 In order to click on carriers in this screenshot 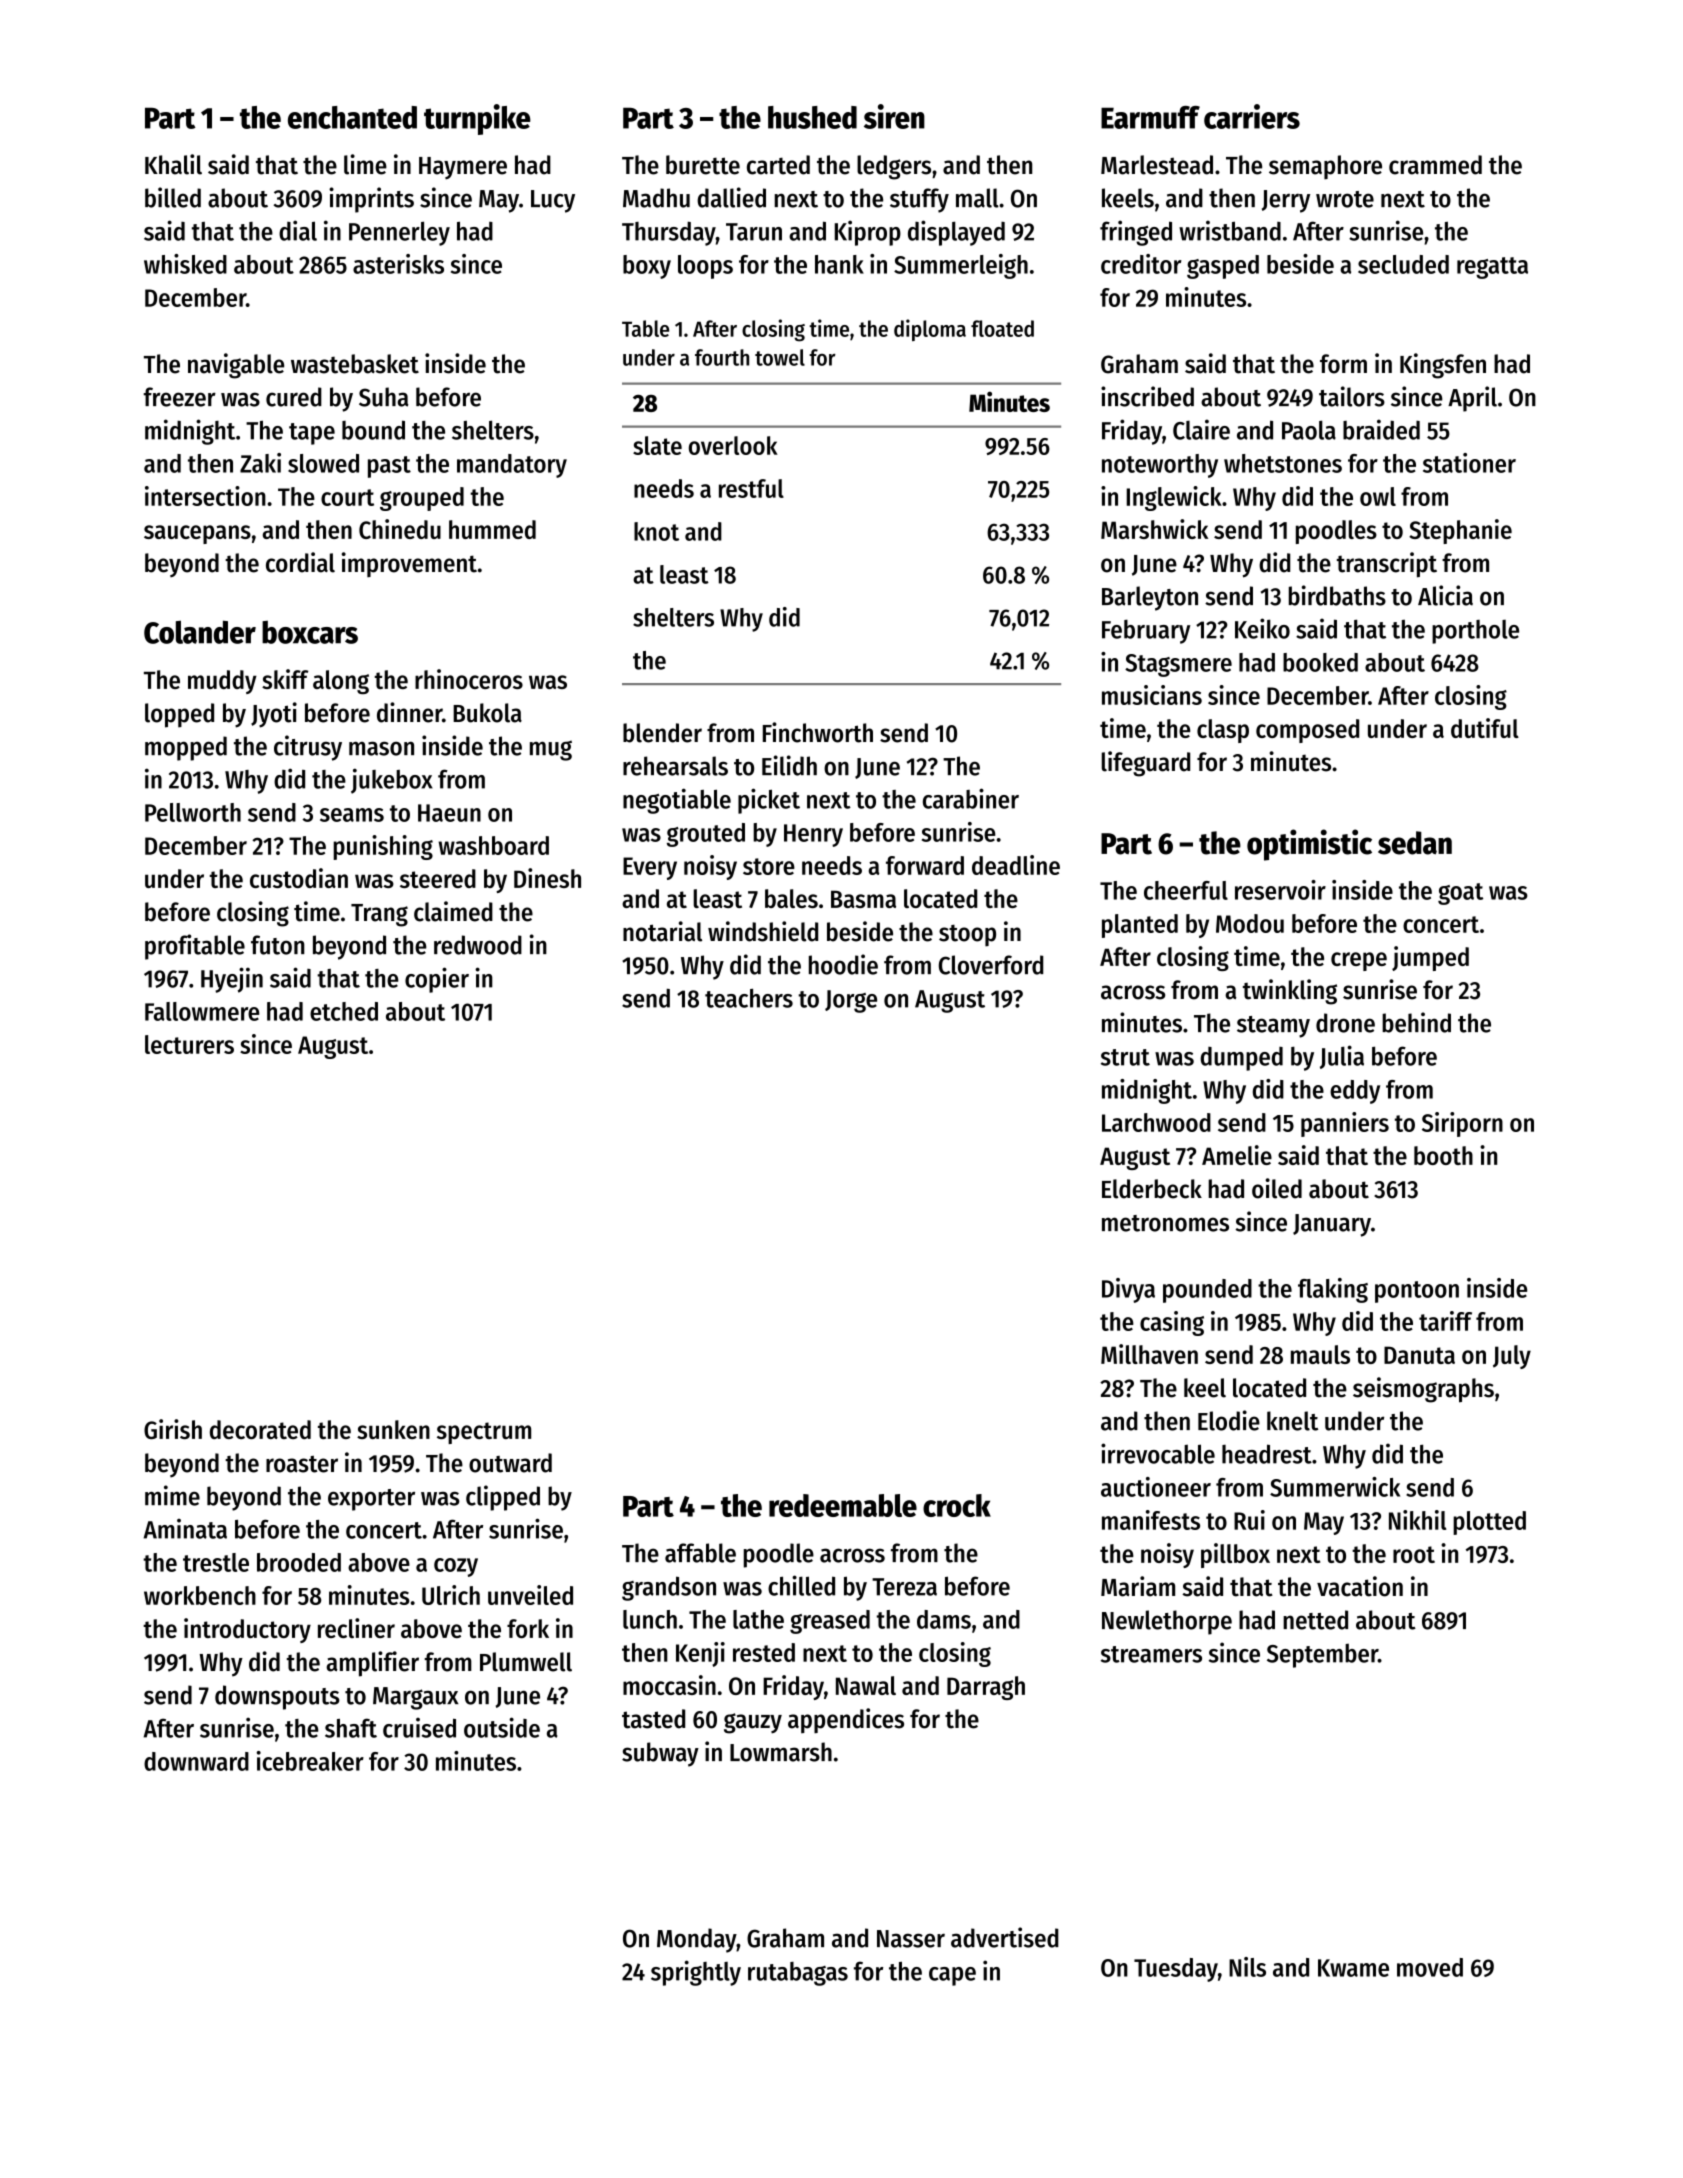, I will do `click(1252, 116)`.
